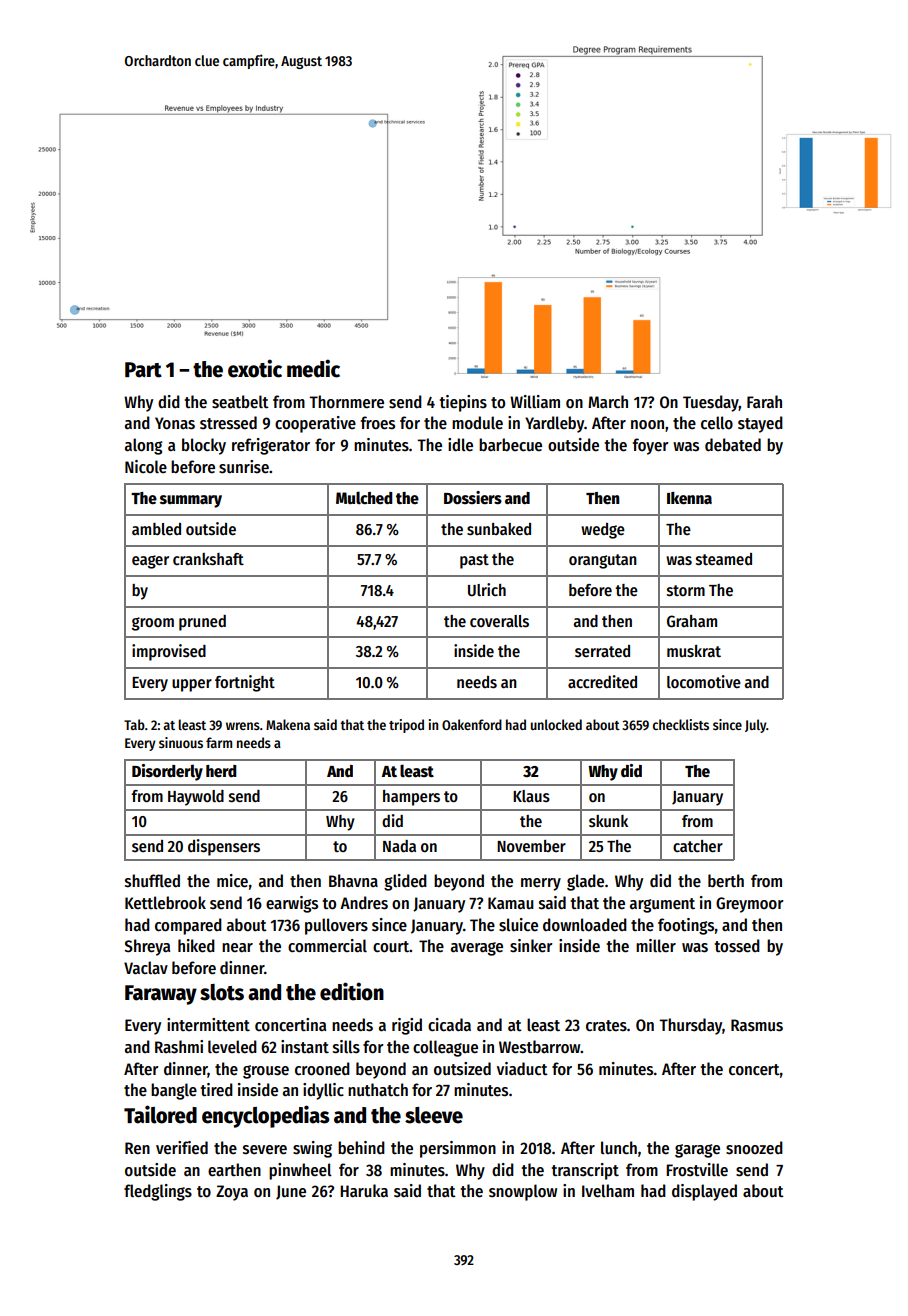 This screenshot has width=908, height=1316. Describe the element at coordinates (179, 1047) in the screenshot. I see `Rashmi` at that location.
